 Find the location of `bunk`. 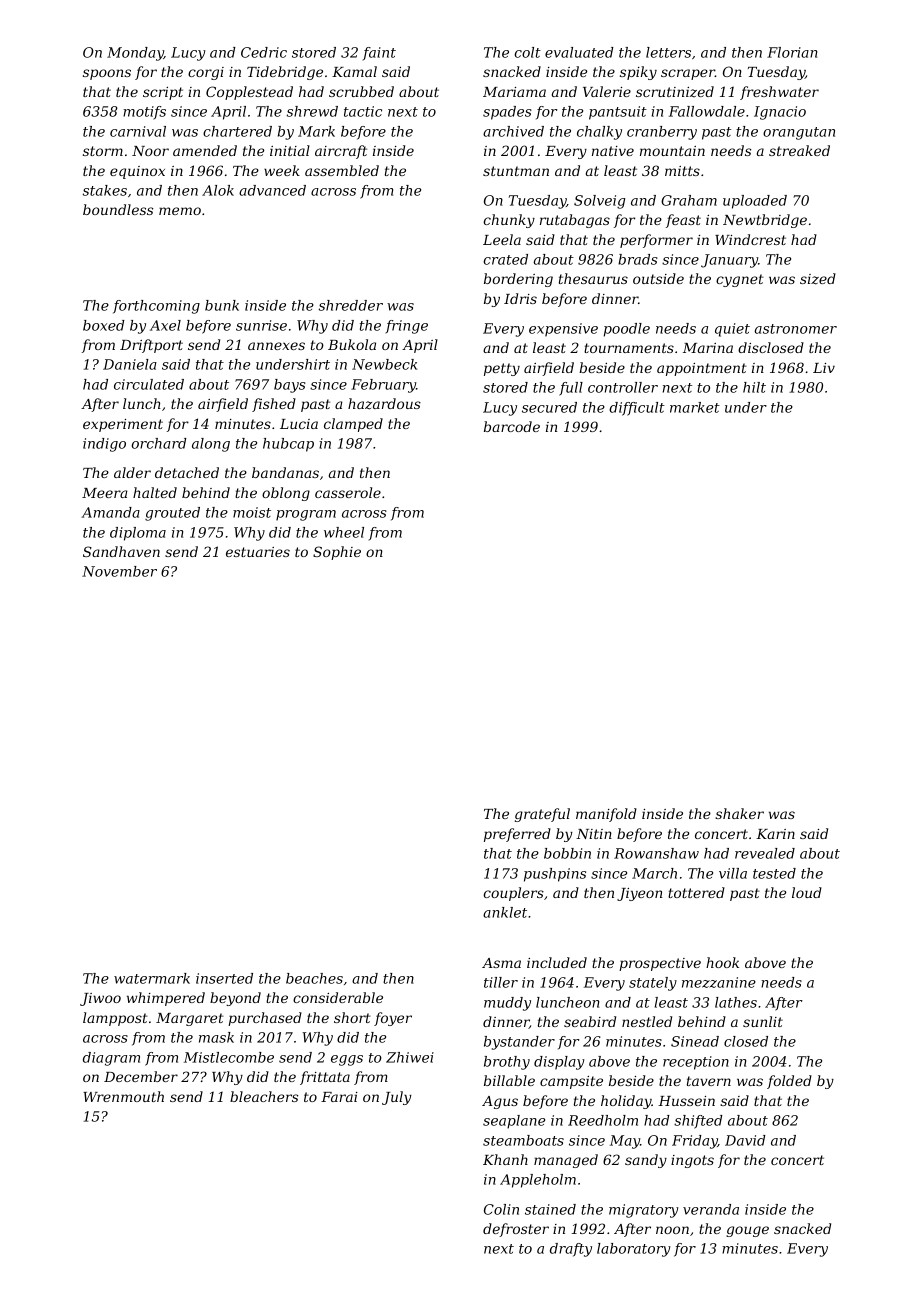

bunk is located at coordinates (222, 305).
